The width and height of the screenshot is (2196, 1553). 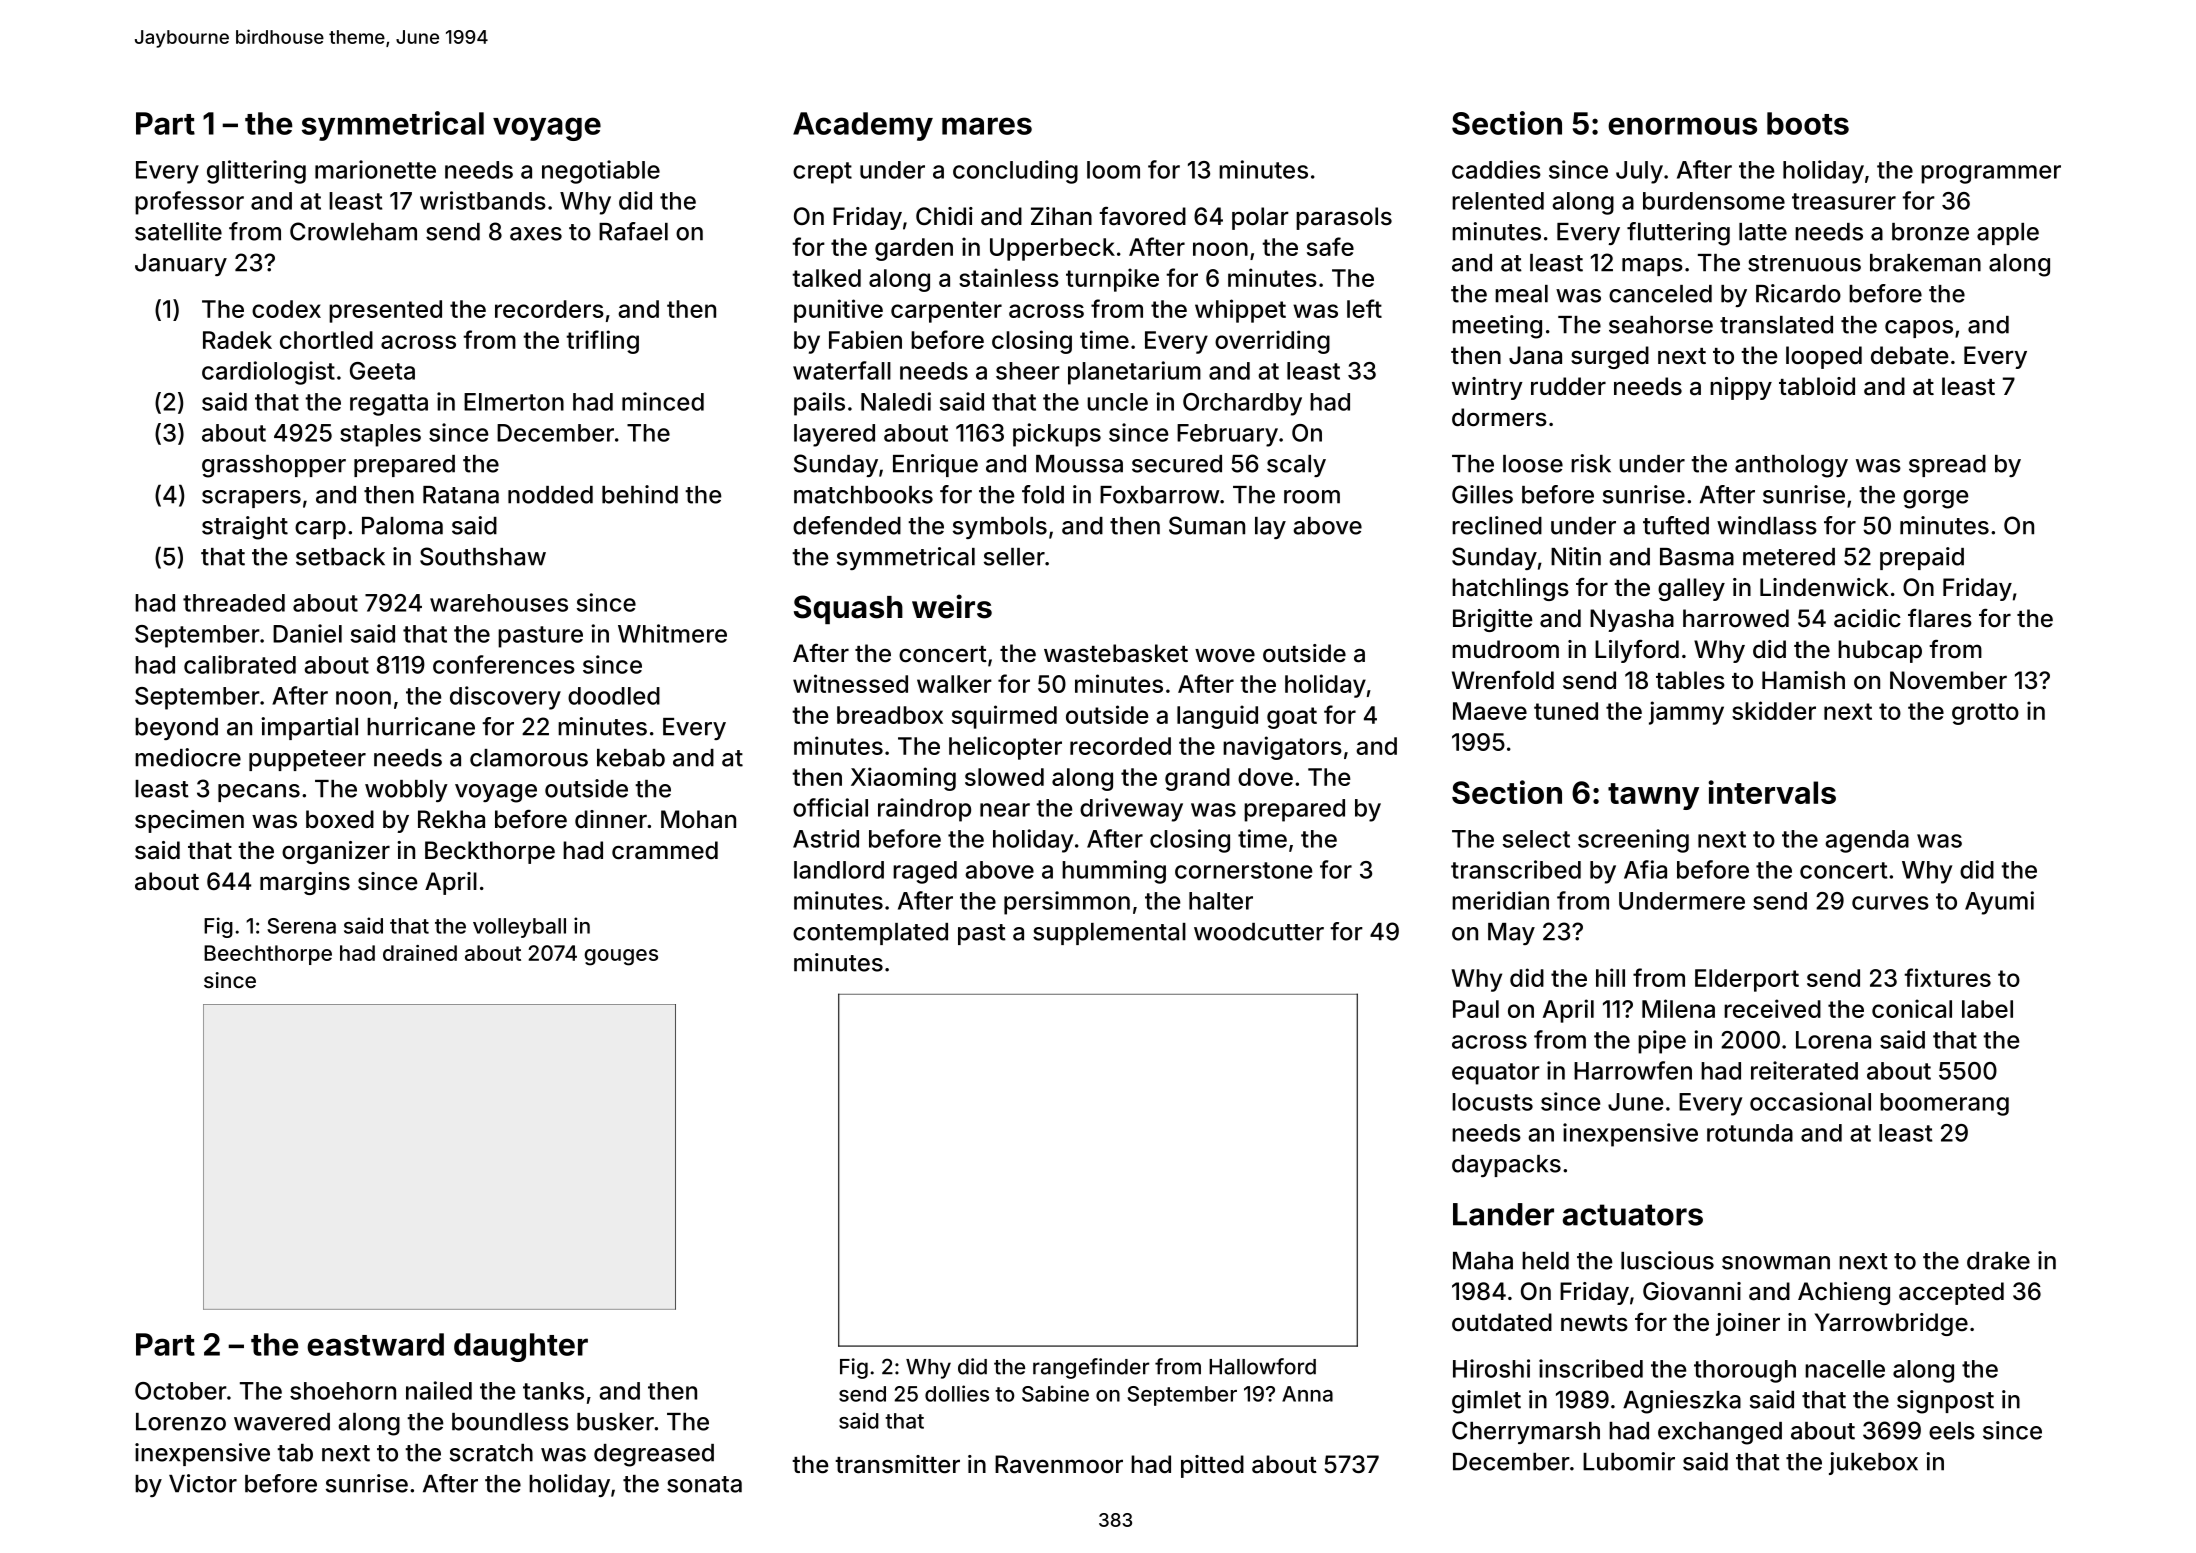 I want to click on marionette, so click(x=375, y=169).
